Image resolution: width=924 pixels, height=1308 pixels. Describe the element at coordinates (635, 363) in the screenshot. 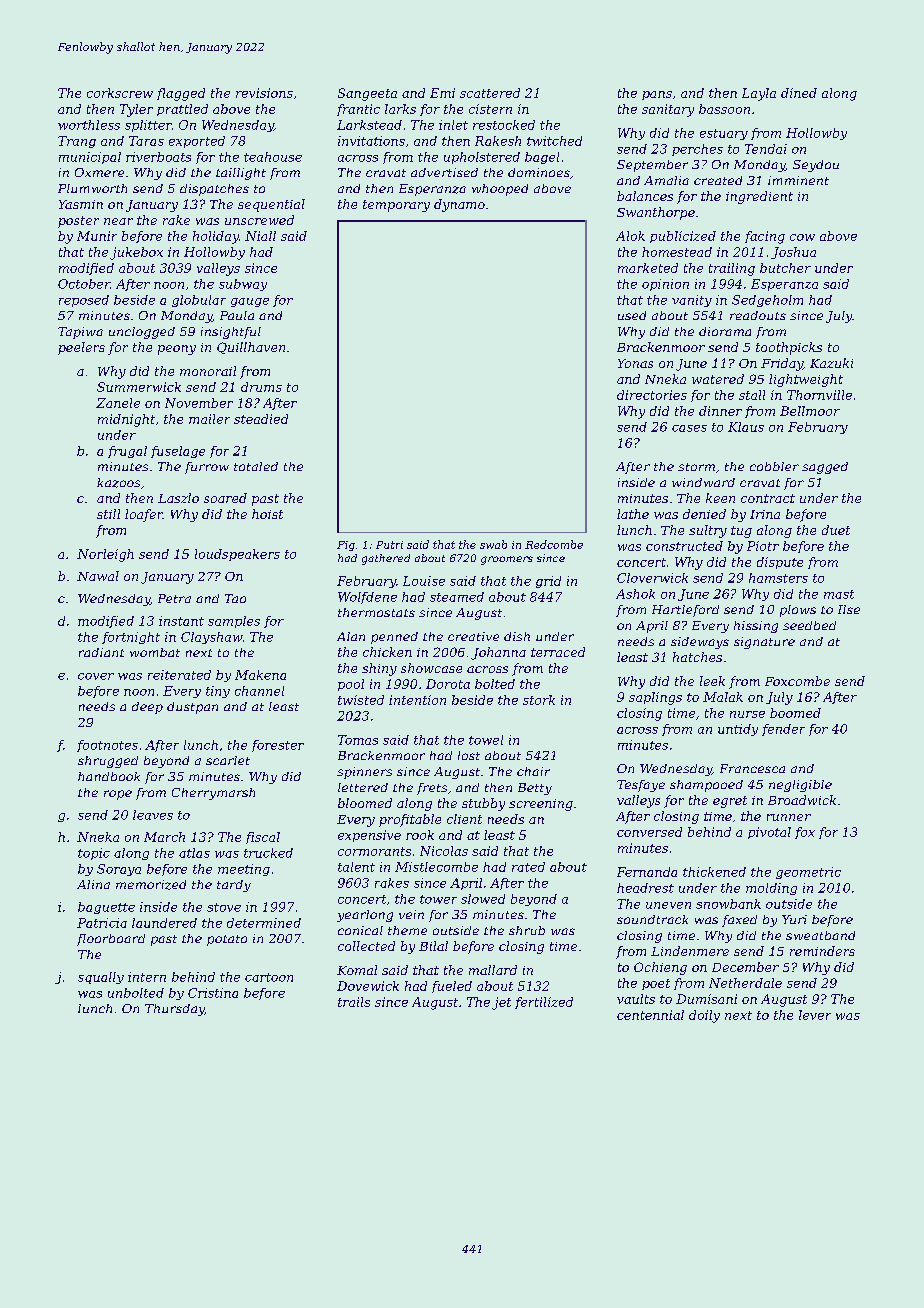

I see `Yonas` at that location.
